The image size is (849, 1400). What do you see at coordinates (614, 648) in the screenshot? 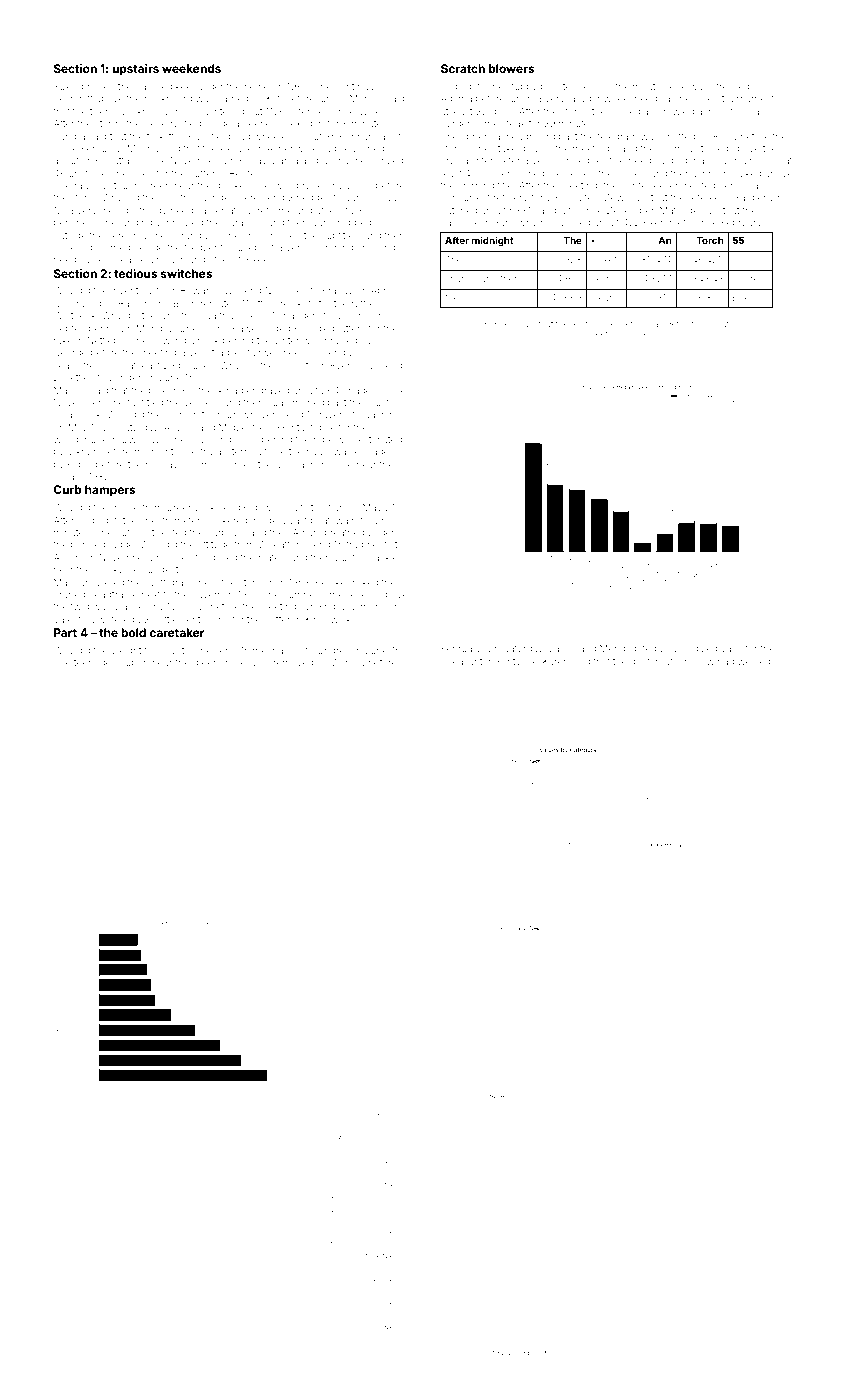
I see `Mehdi` at bounding box center [614, 648].
